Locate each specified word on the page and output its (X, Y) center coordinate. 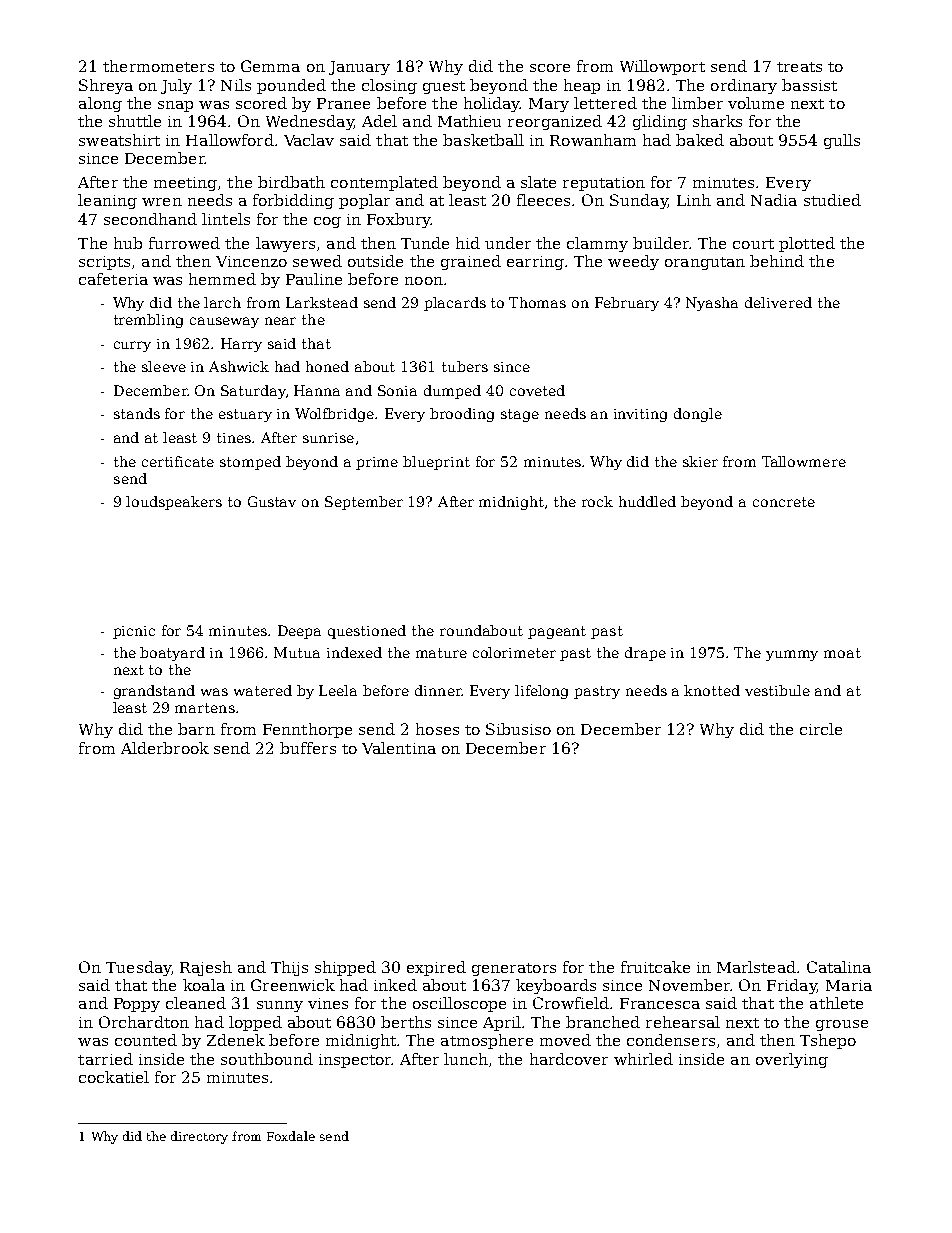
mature (441, 653)
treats (799, 67)
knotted (712, 690)
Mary (549, 105)
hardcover (569, 1059)
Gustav (272, 501)
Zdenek (236, 1040)
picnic (134, 632)
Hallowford (230, 140)
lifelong (541, 692)
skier (700, 461)
